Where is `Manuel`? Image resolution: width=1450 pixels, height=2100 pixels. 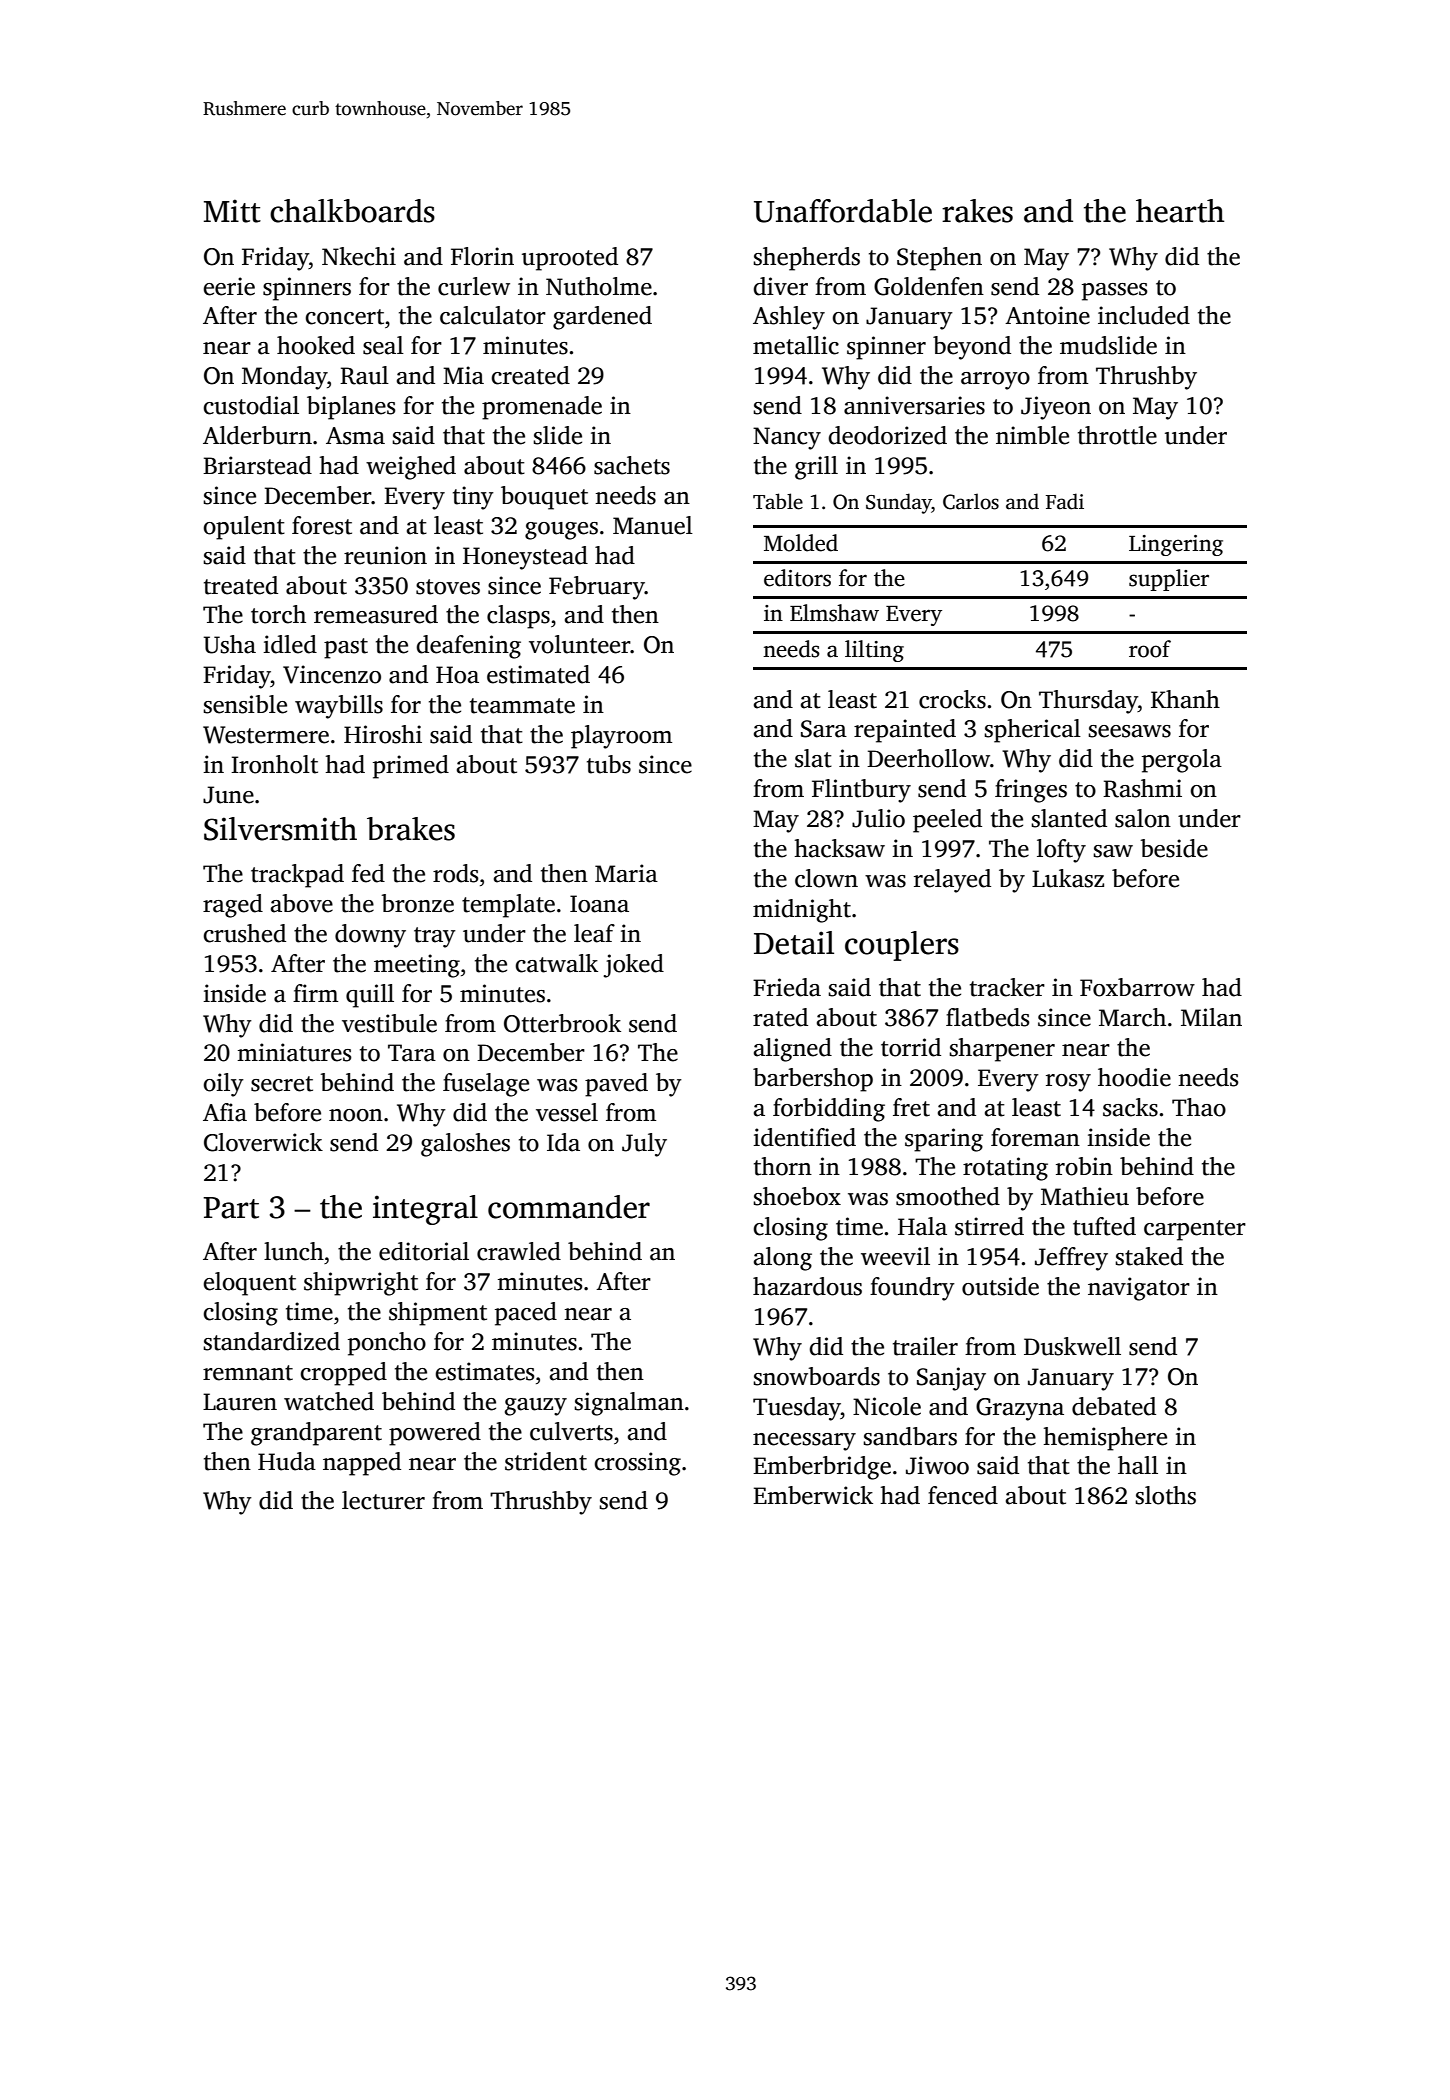
Manuel is located at coordinates (653, 525).
